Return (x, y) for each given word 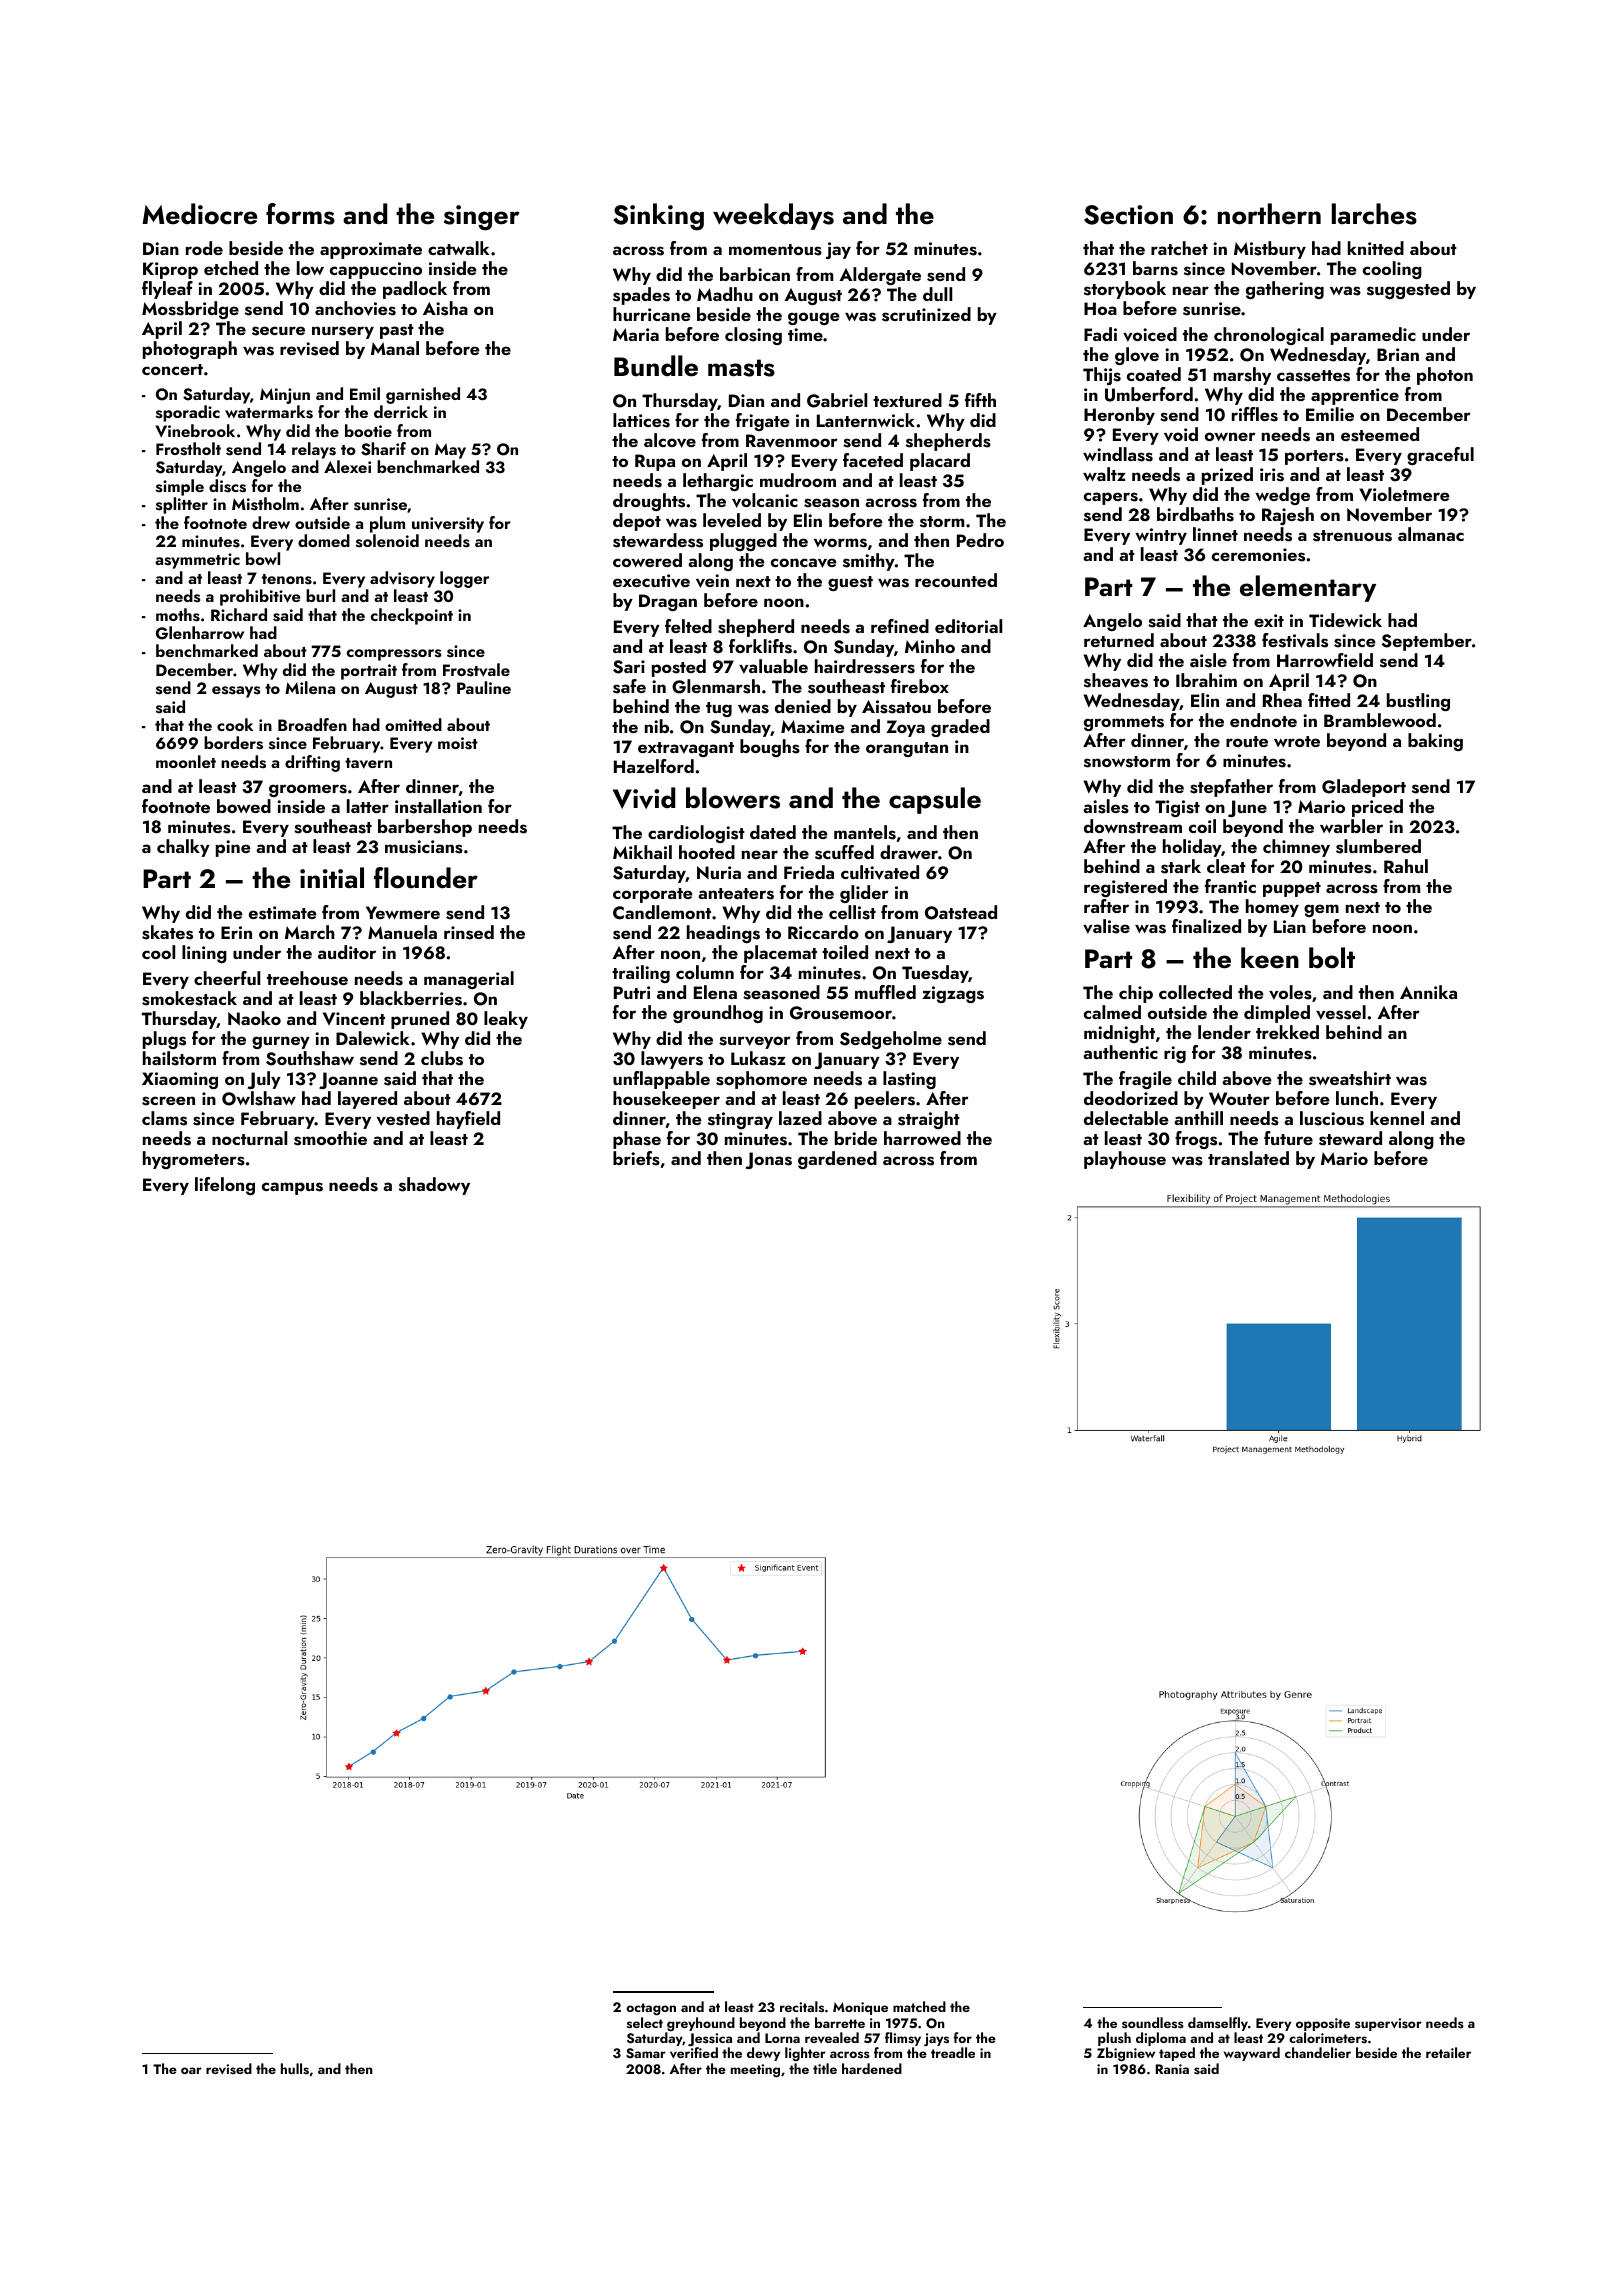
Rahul (1406, 866)
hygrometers (194, 1160)
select (645, 2022)
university (448, 525)
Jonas (768, 1160)
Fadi (1100, 334)
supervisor (1388, 2024)
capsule (935, 800)
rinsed (469, 932)
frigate (763, 422)
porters (1314, 457)
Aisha (445, 308)
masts (741, 368)
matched (919, 2006)
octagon (651, 2009)
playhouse (1125, 1160)
